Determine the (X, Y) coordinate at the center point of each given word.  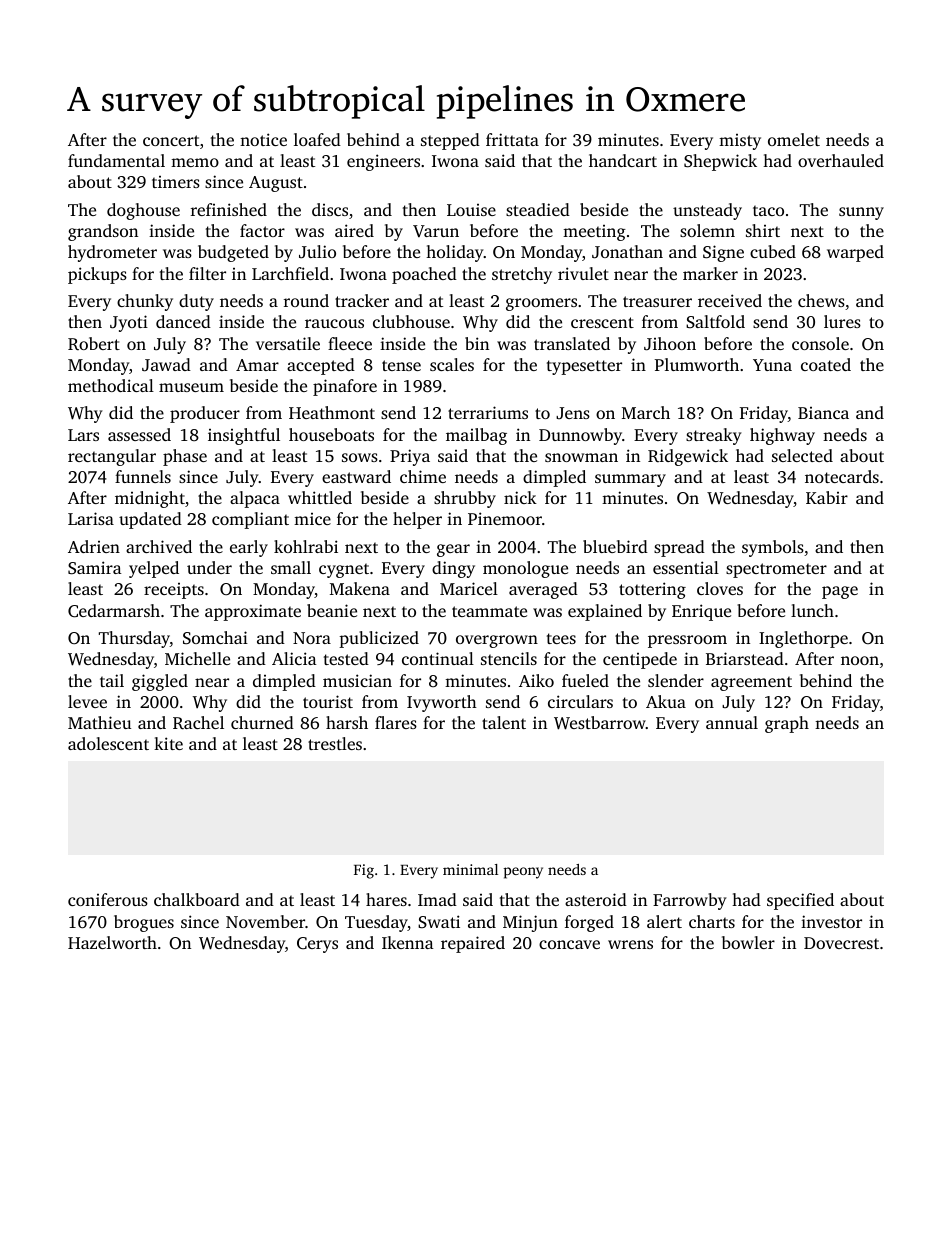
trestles (335, 743)
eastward (356, 476)
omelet (794, 139)
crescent (602, 322)
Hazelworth (112, 942)
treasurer (657, 301)
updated (150, 520)
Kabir (827, 497)
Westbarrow (600, 723)
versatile (288, 343)
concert (171, 140)
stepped (450, 141)
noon (860, 660)
